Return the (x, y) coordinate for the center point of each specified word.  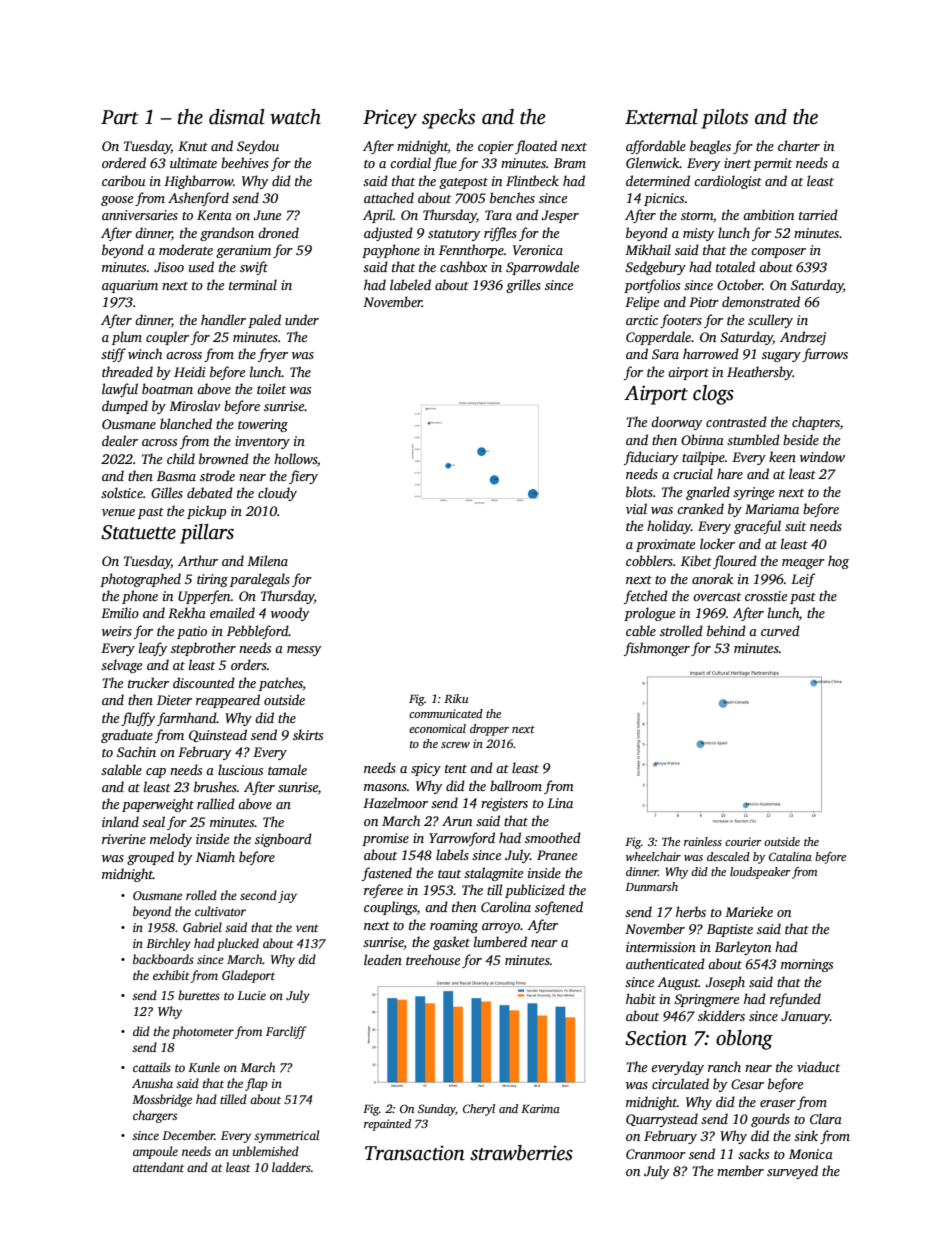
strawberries (521, 1153)
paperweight (158, 805)
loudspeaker (760, 873)
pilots (724, 119)
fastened (387, 874)
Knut (193, 146)
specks (448, 119)
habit (641, 998)
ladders (291, 1167)
